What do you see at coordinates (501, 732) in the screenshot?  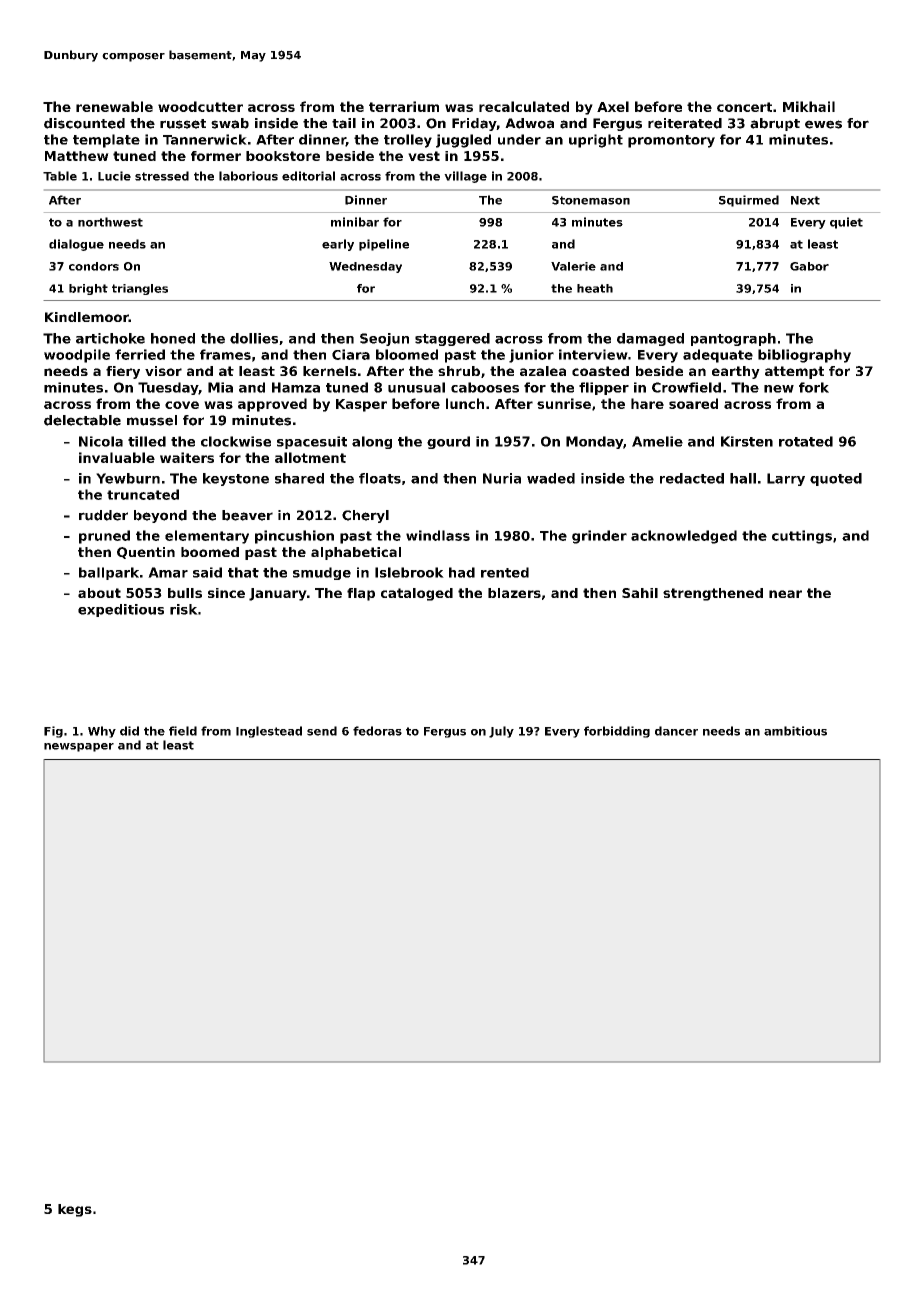 I see `July` at bounding box center [501, 732].
